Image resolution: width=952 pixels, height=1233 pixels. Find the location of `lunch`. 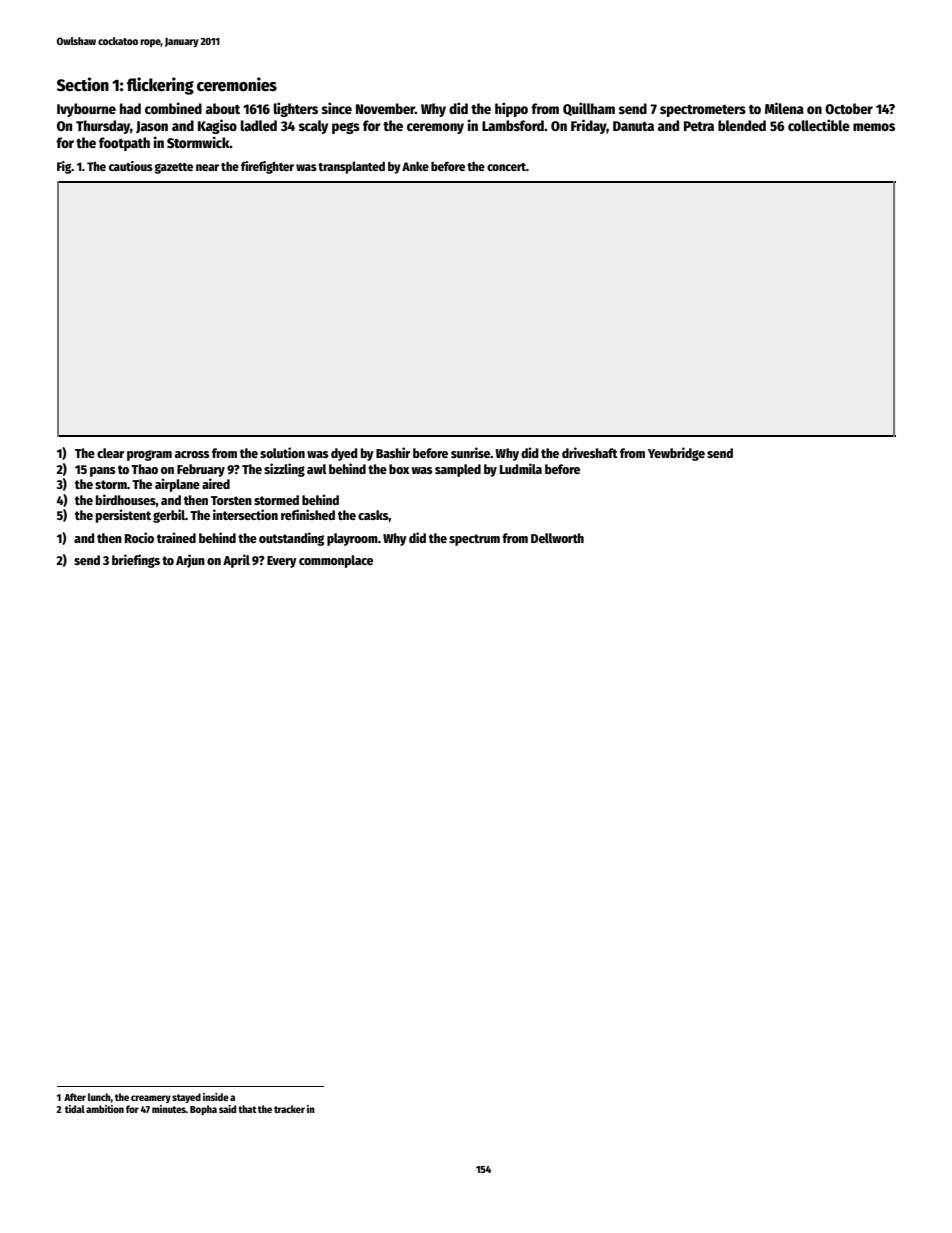

lunch is located at coordinates (99, 1097).
